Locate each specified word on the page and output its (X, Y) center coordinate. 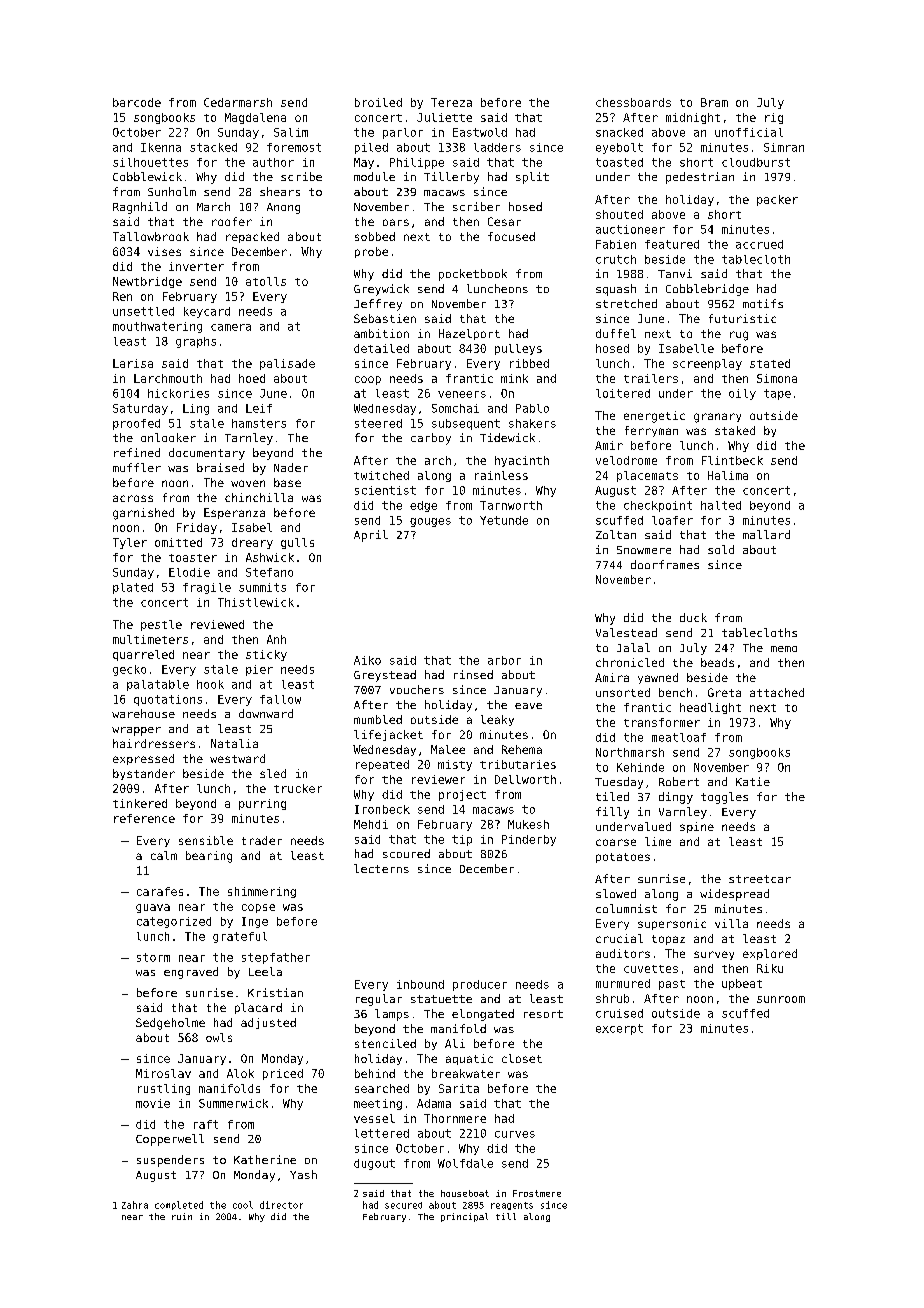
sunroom (781, 999)
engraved (191, 973)
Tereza (451, 102)
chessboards (633, 102)
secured (403, 1205)
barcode (137, 102)
